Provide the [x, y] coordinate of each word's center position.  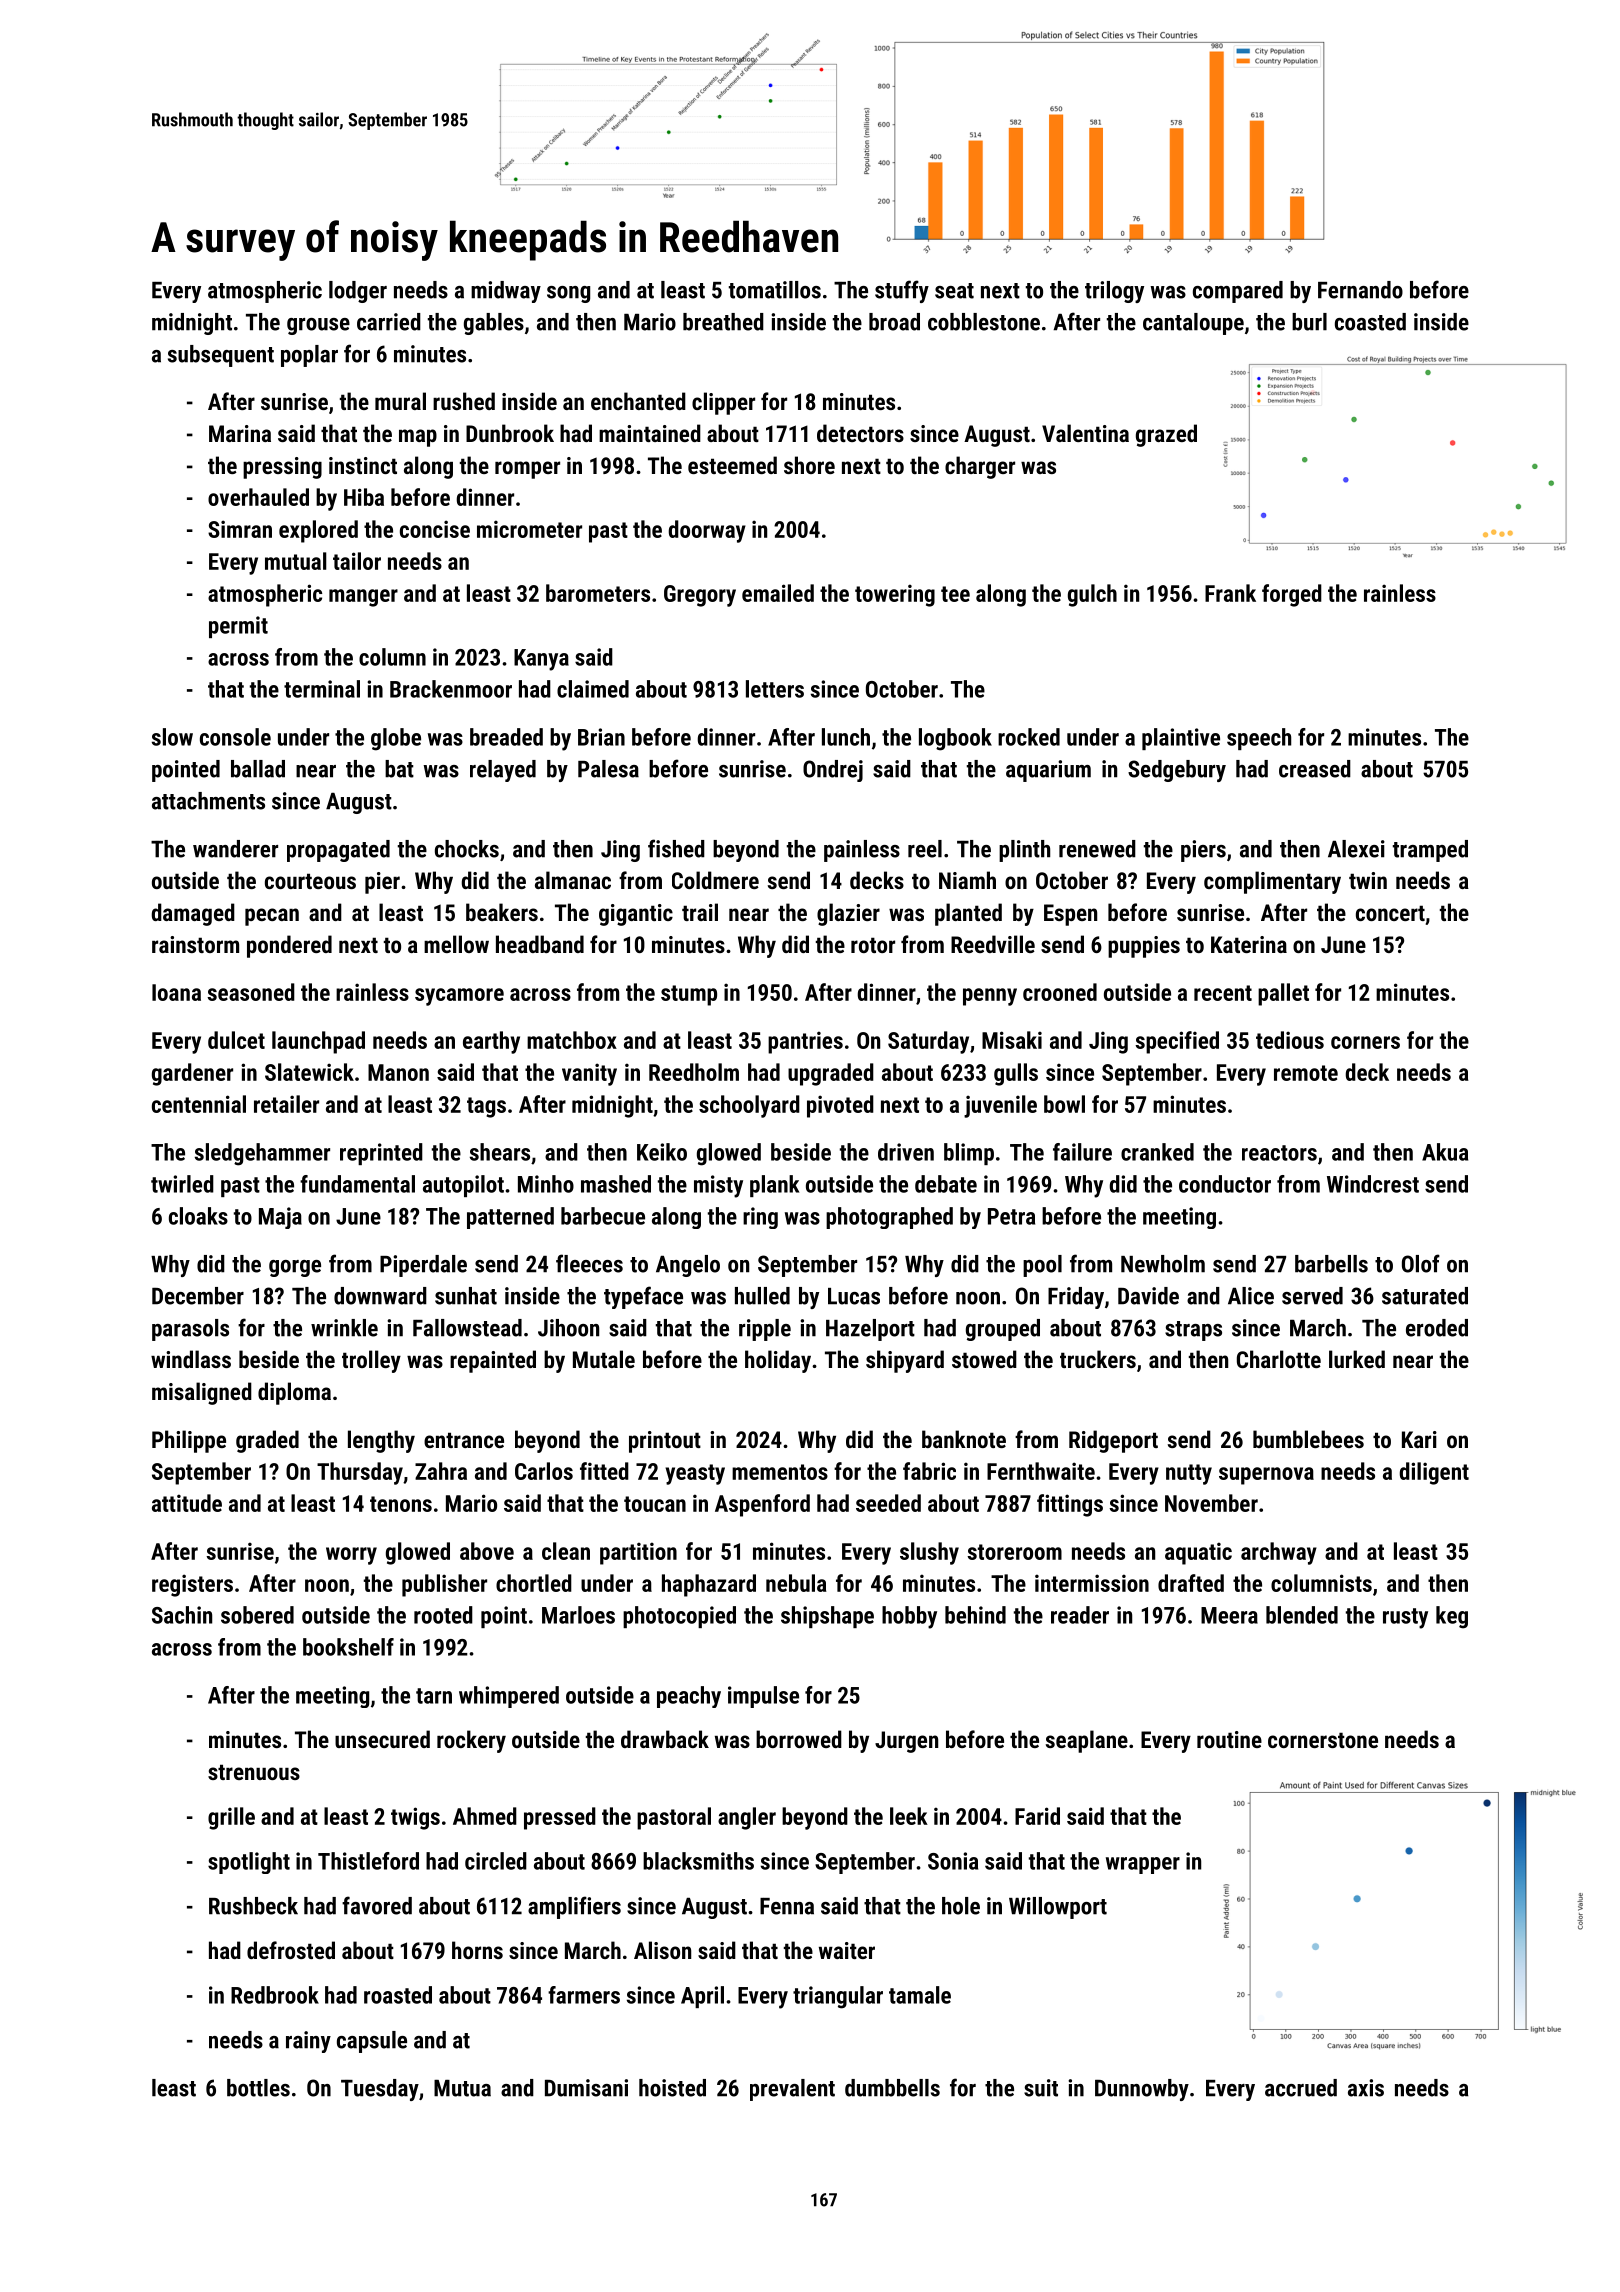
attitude [187, 1503]
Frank [1230, 593]
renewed [1097, 849]
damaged [193, 914]
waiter [847, 1950]
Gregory [700, 596]
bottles [258, 2088]
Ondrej [833, 771]
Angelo [688, 1266]
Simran [240, 529]
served [1312, 1296]
